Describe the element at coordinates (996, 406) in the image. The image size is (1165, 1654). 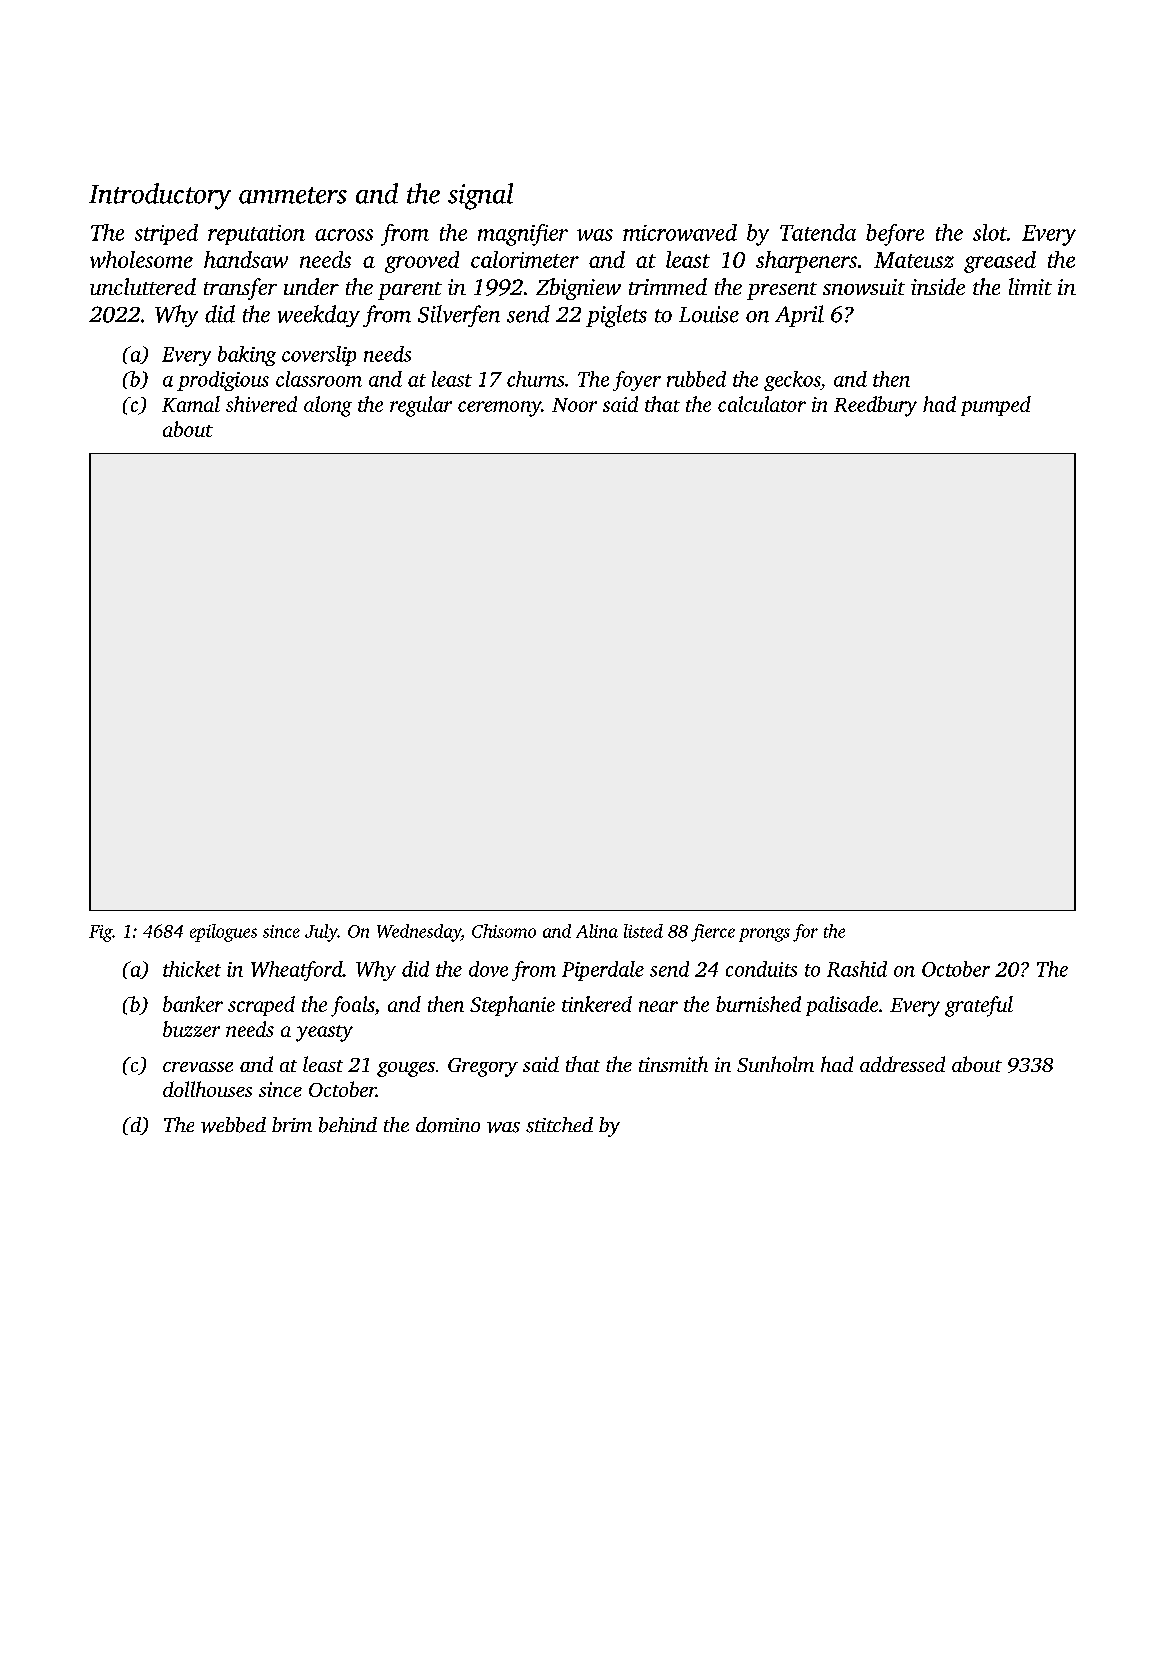
I see `pumped` at that location.
